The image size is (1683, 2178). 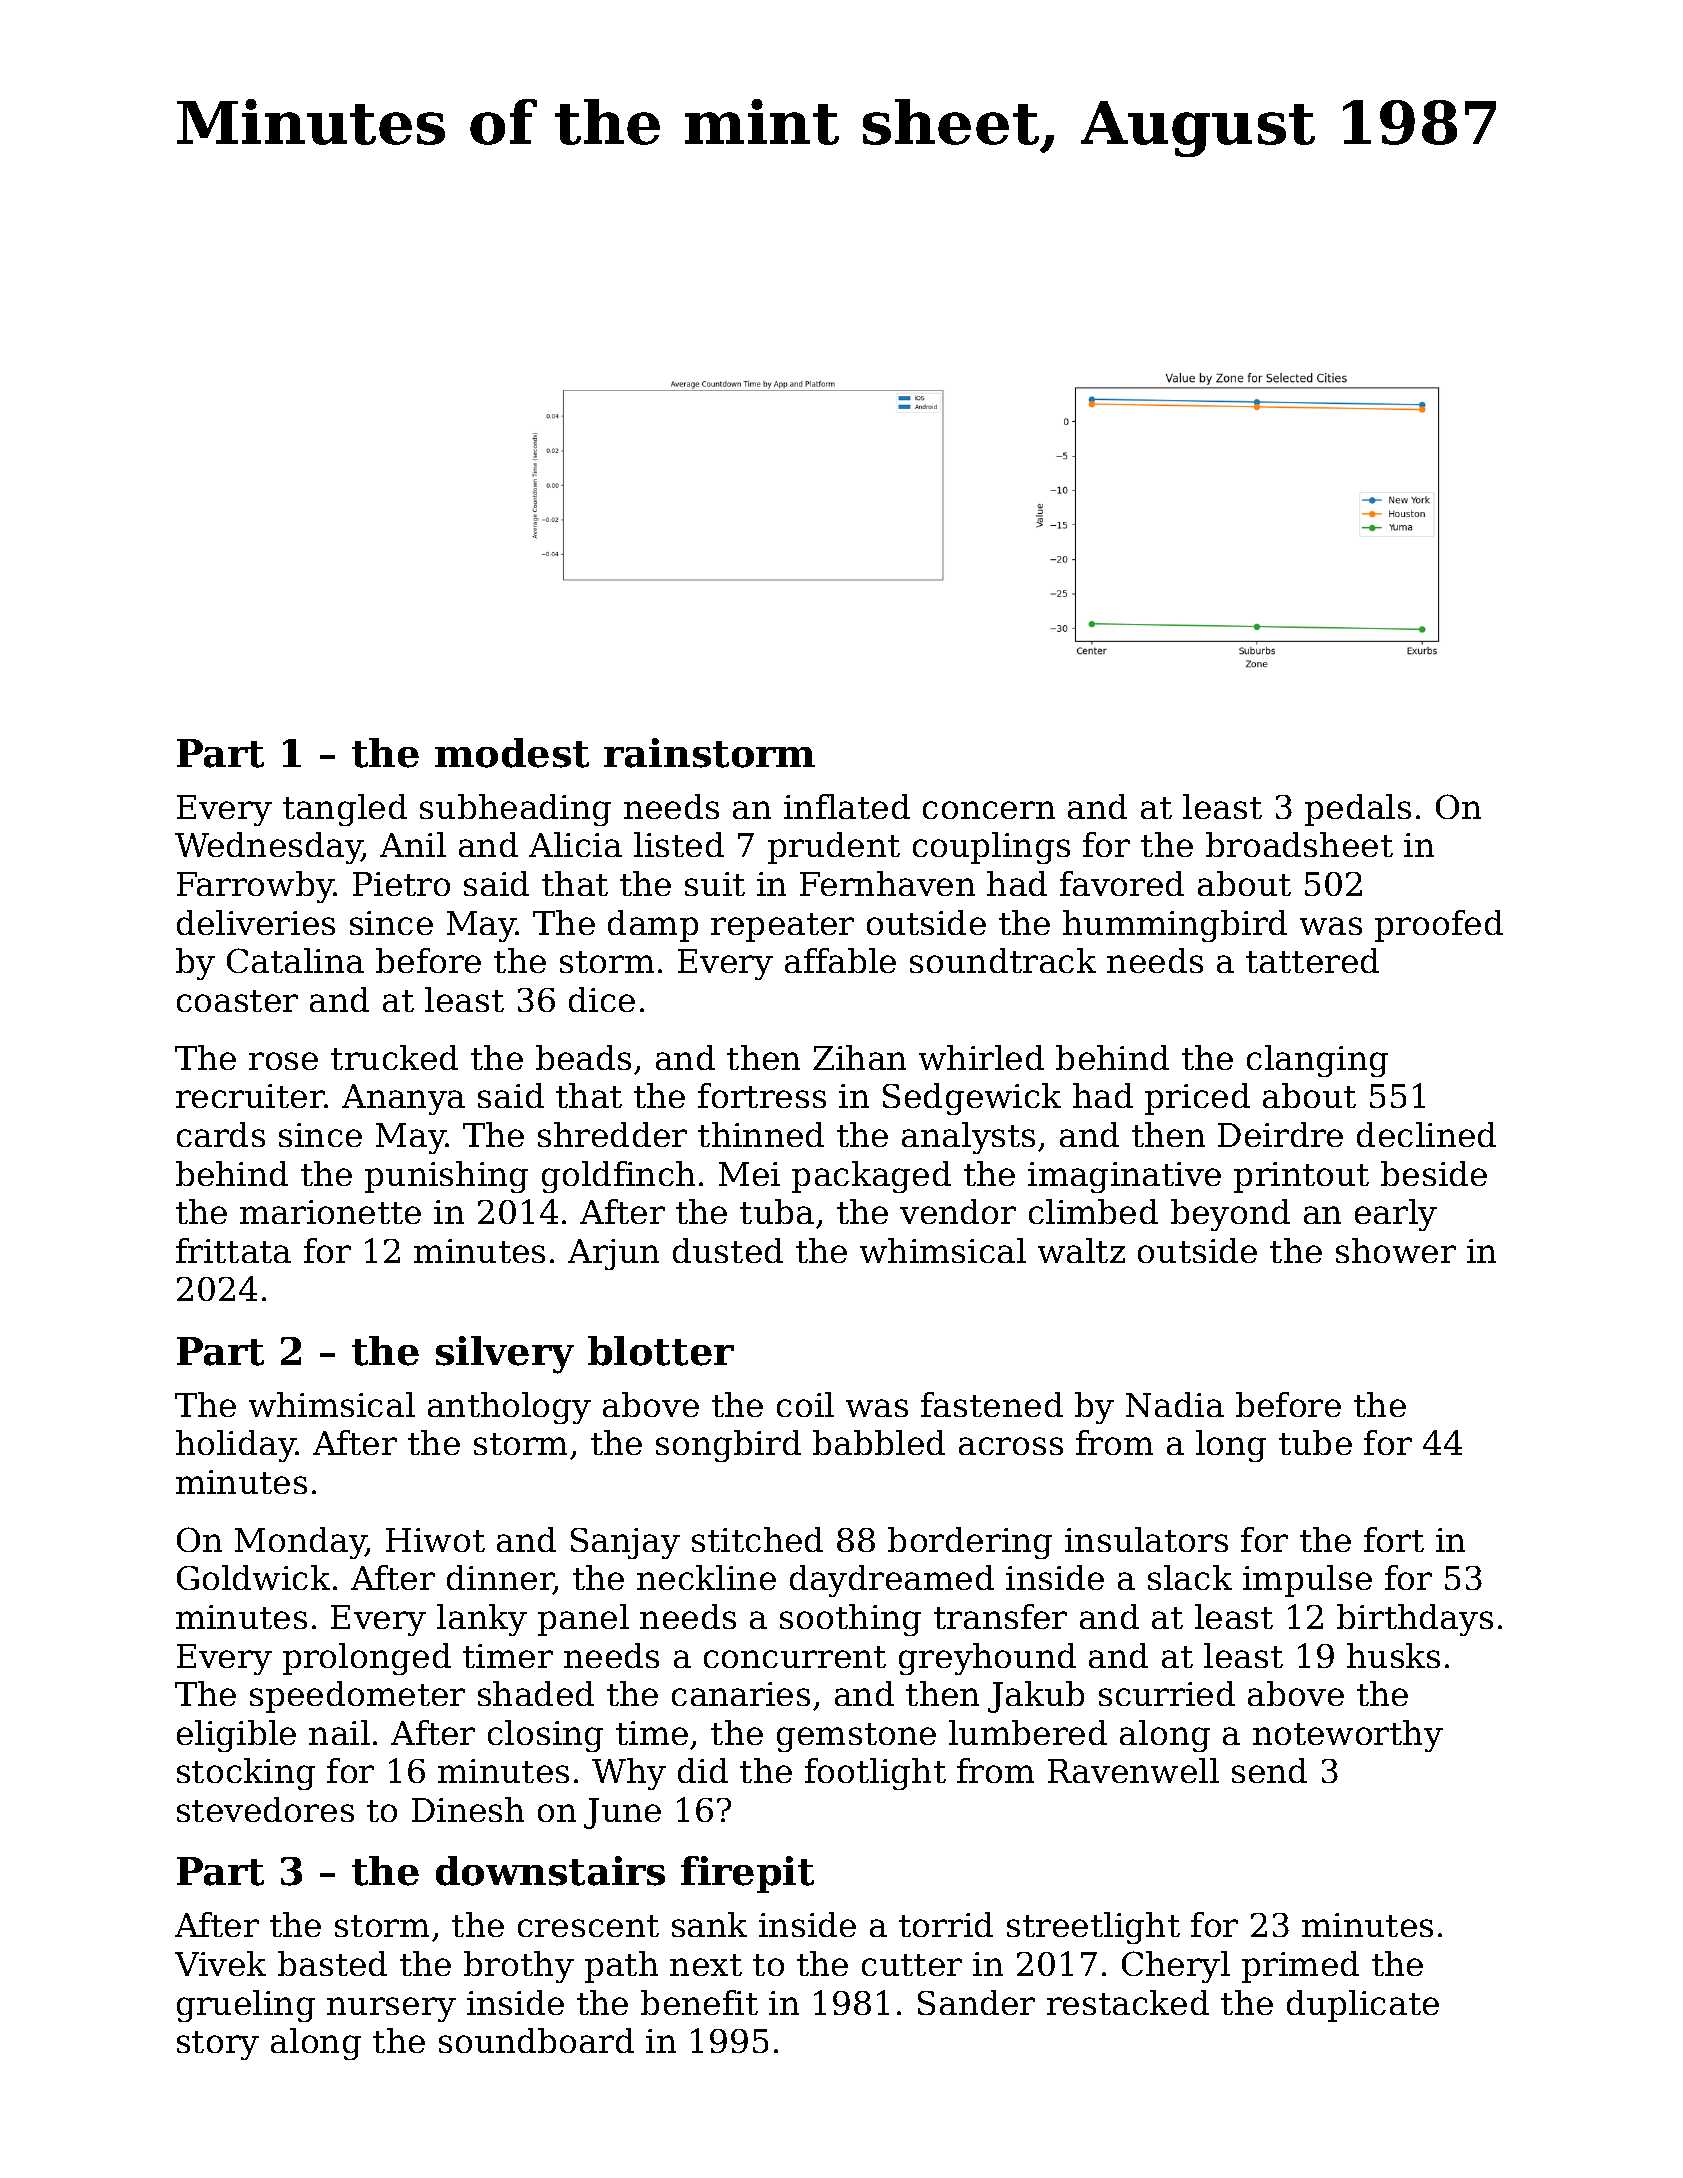 What do you see at coordinates (1439, 926) in the page?
I see `proofed` at bounding box center [1439, 926].
